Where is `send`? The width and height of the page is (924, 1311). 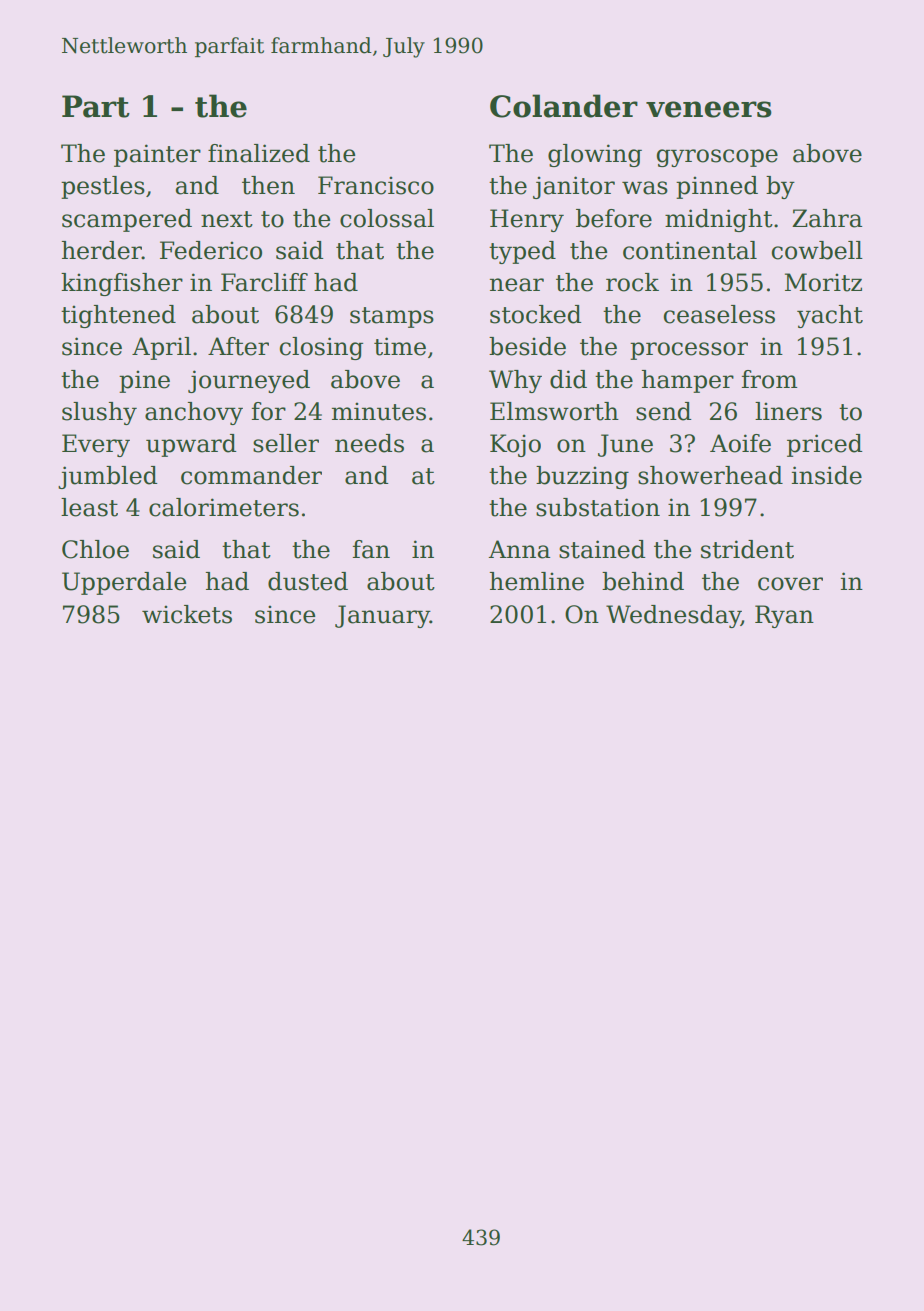
send is located at coordinates (663, 411).
